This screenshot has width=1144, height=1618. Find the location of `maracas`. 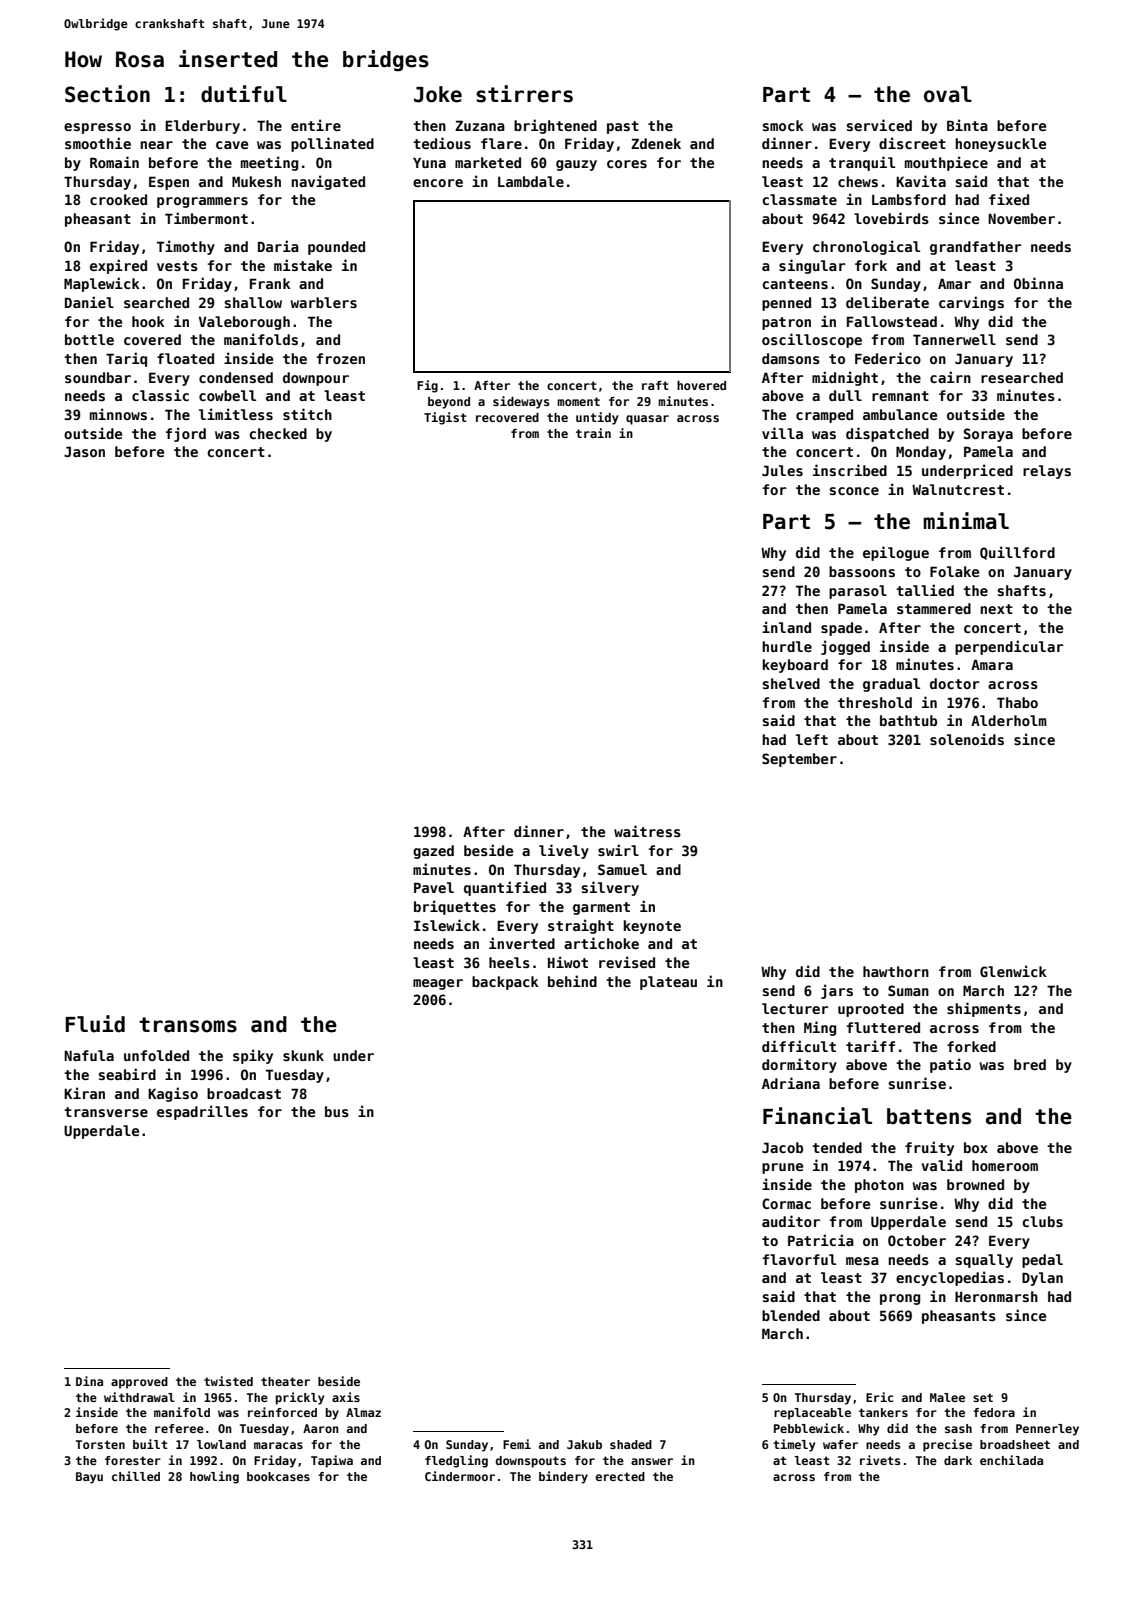

maracas is located at coordinates (278, 1445).
